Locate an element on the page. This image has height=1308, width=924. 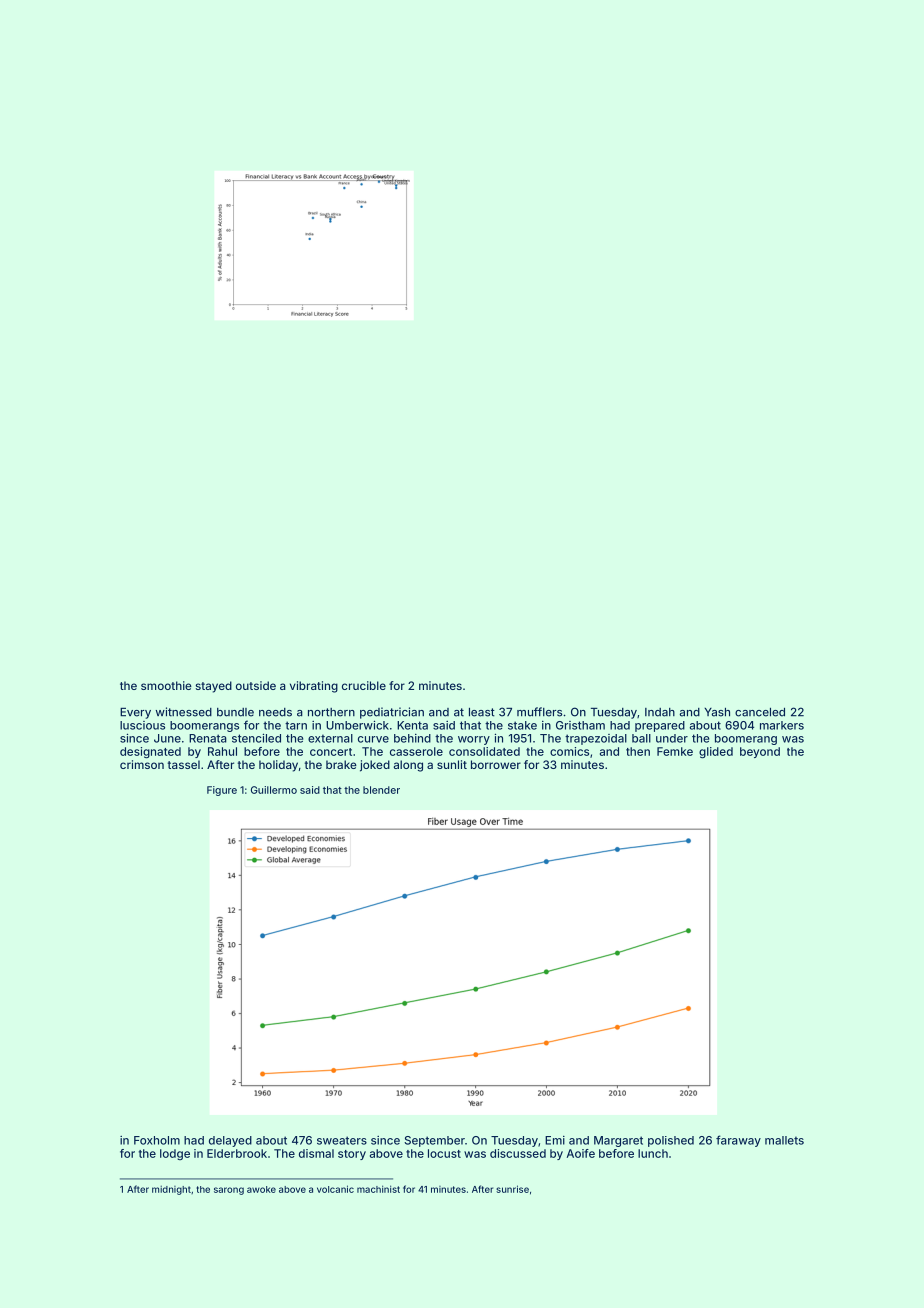
Indah is located at coordinates (660, 712).
